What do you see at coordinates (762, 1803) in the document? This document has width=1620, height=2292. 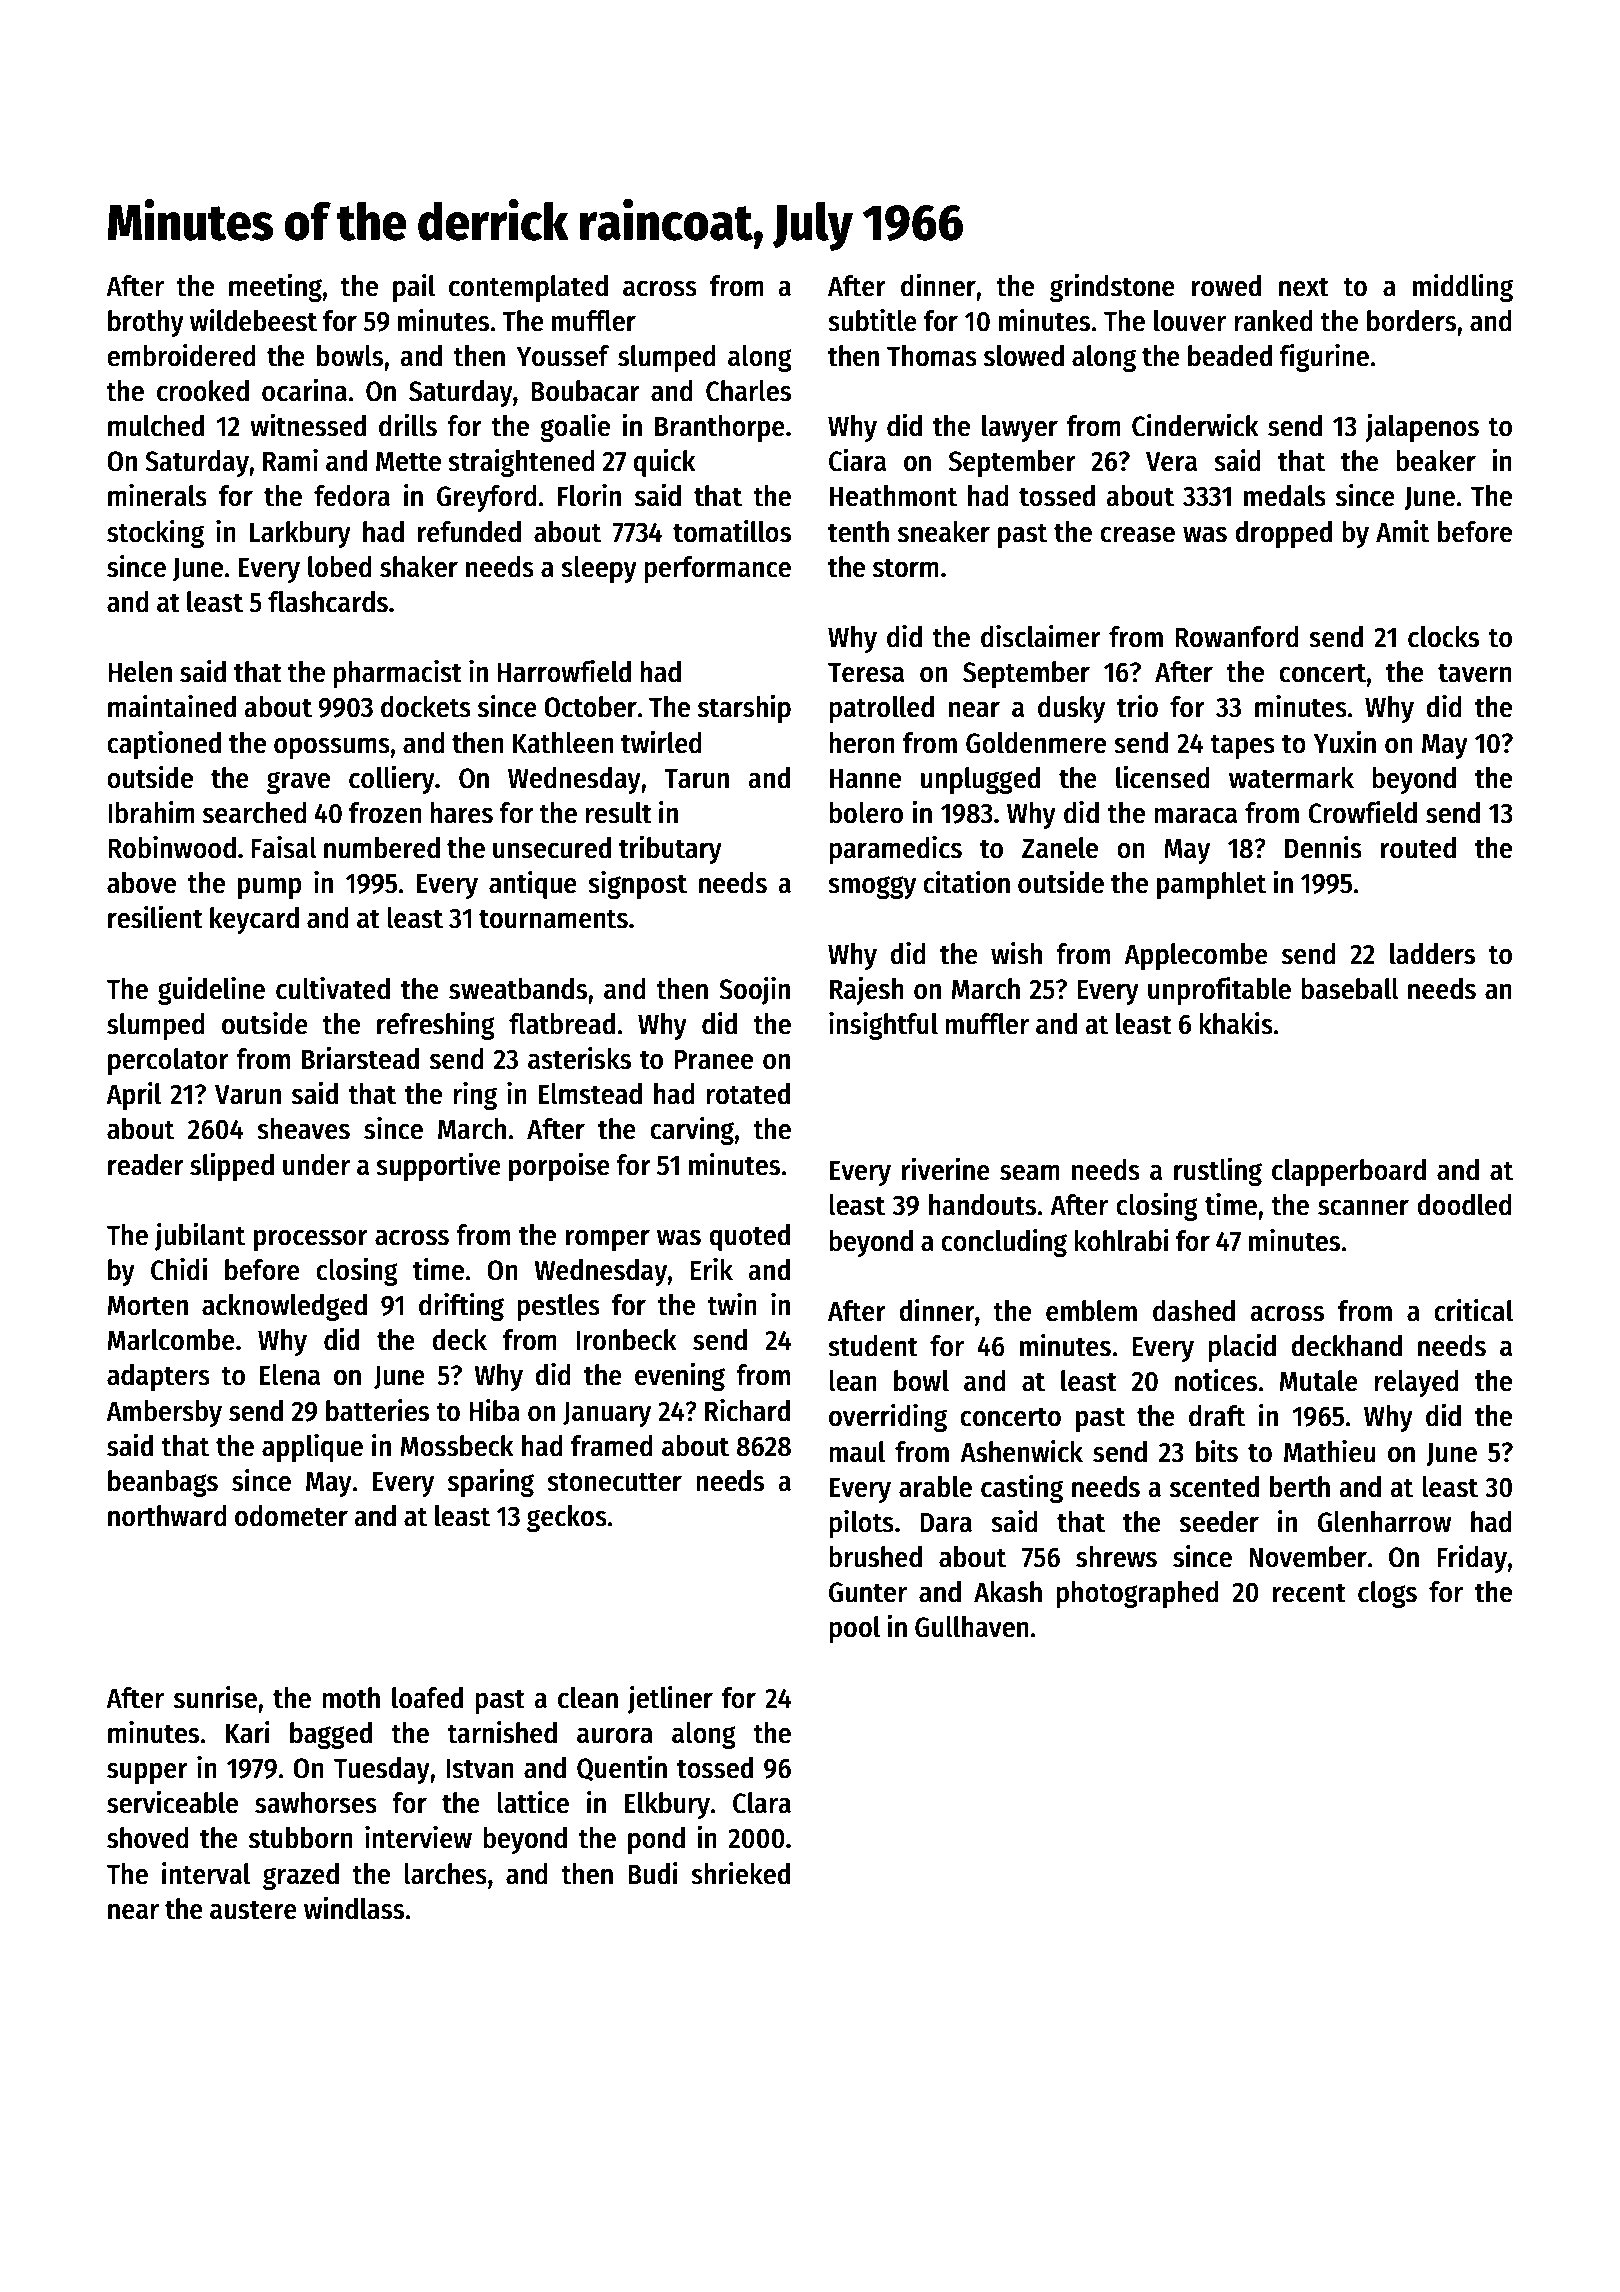 I see `Clara` at bounding box center [762, 1803].
